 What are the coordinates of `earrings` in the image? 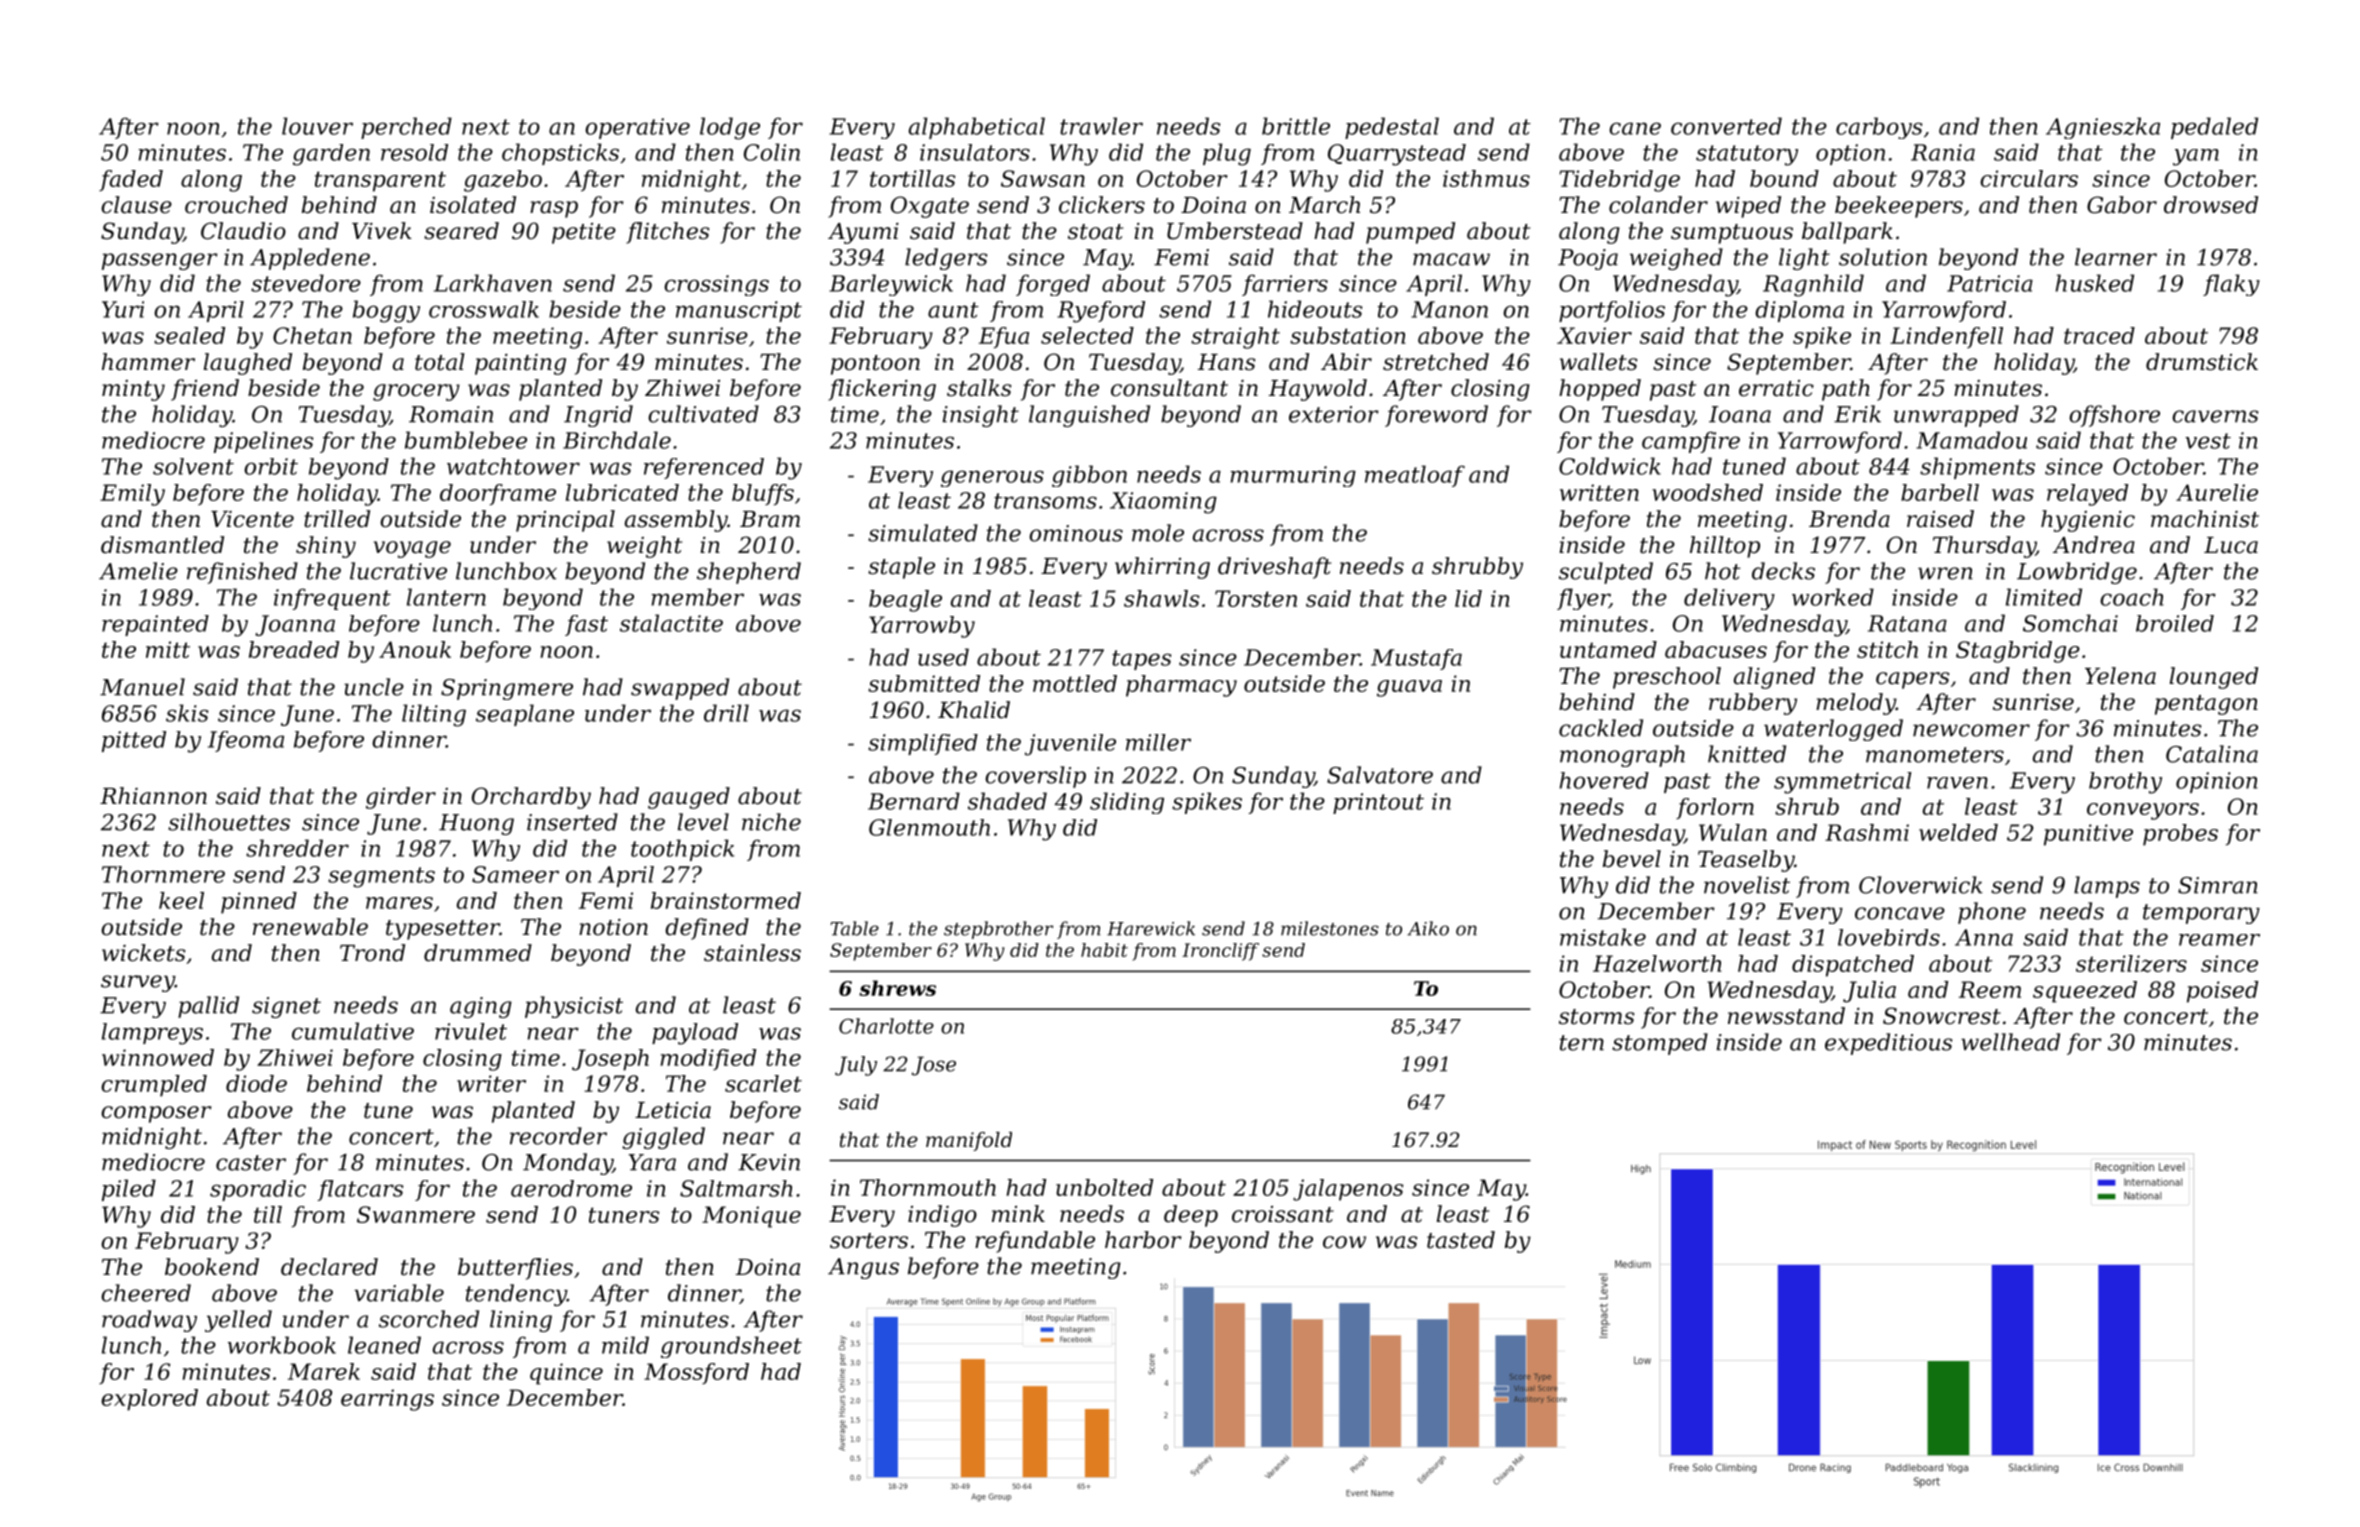 It's located at (387, 1400).
